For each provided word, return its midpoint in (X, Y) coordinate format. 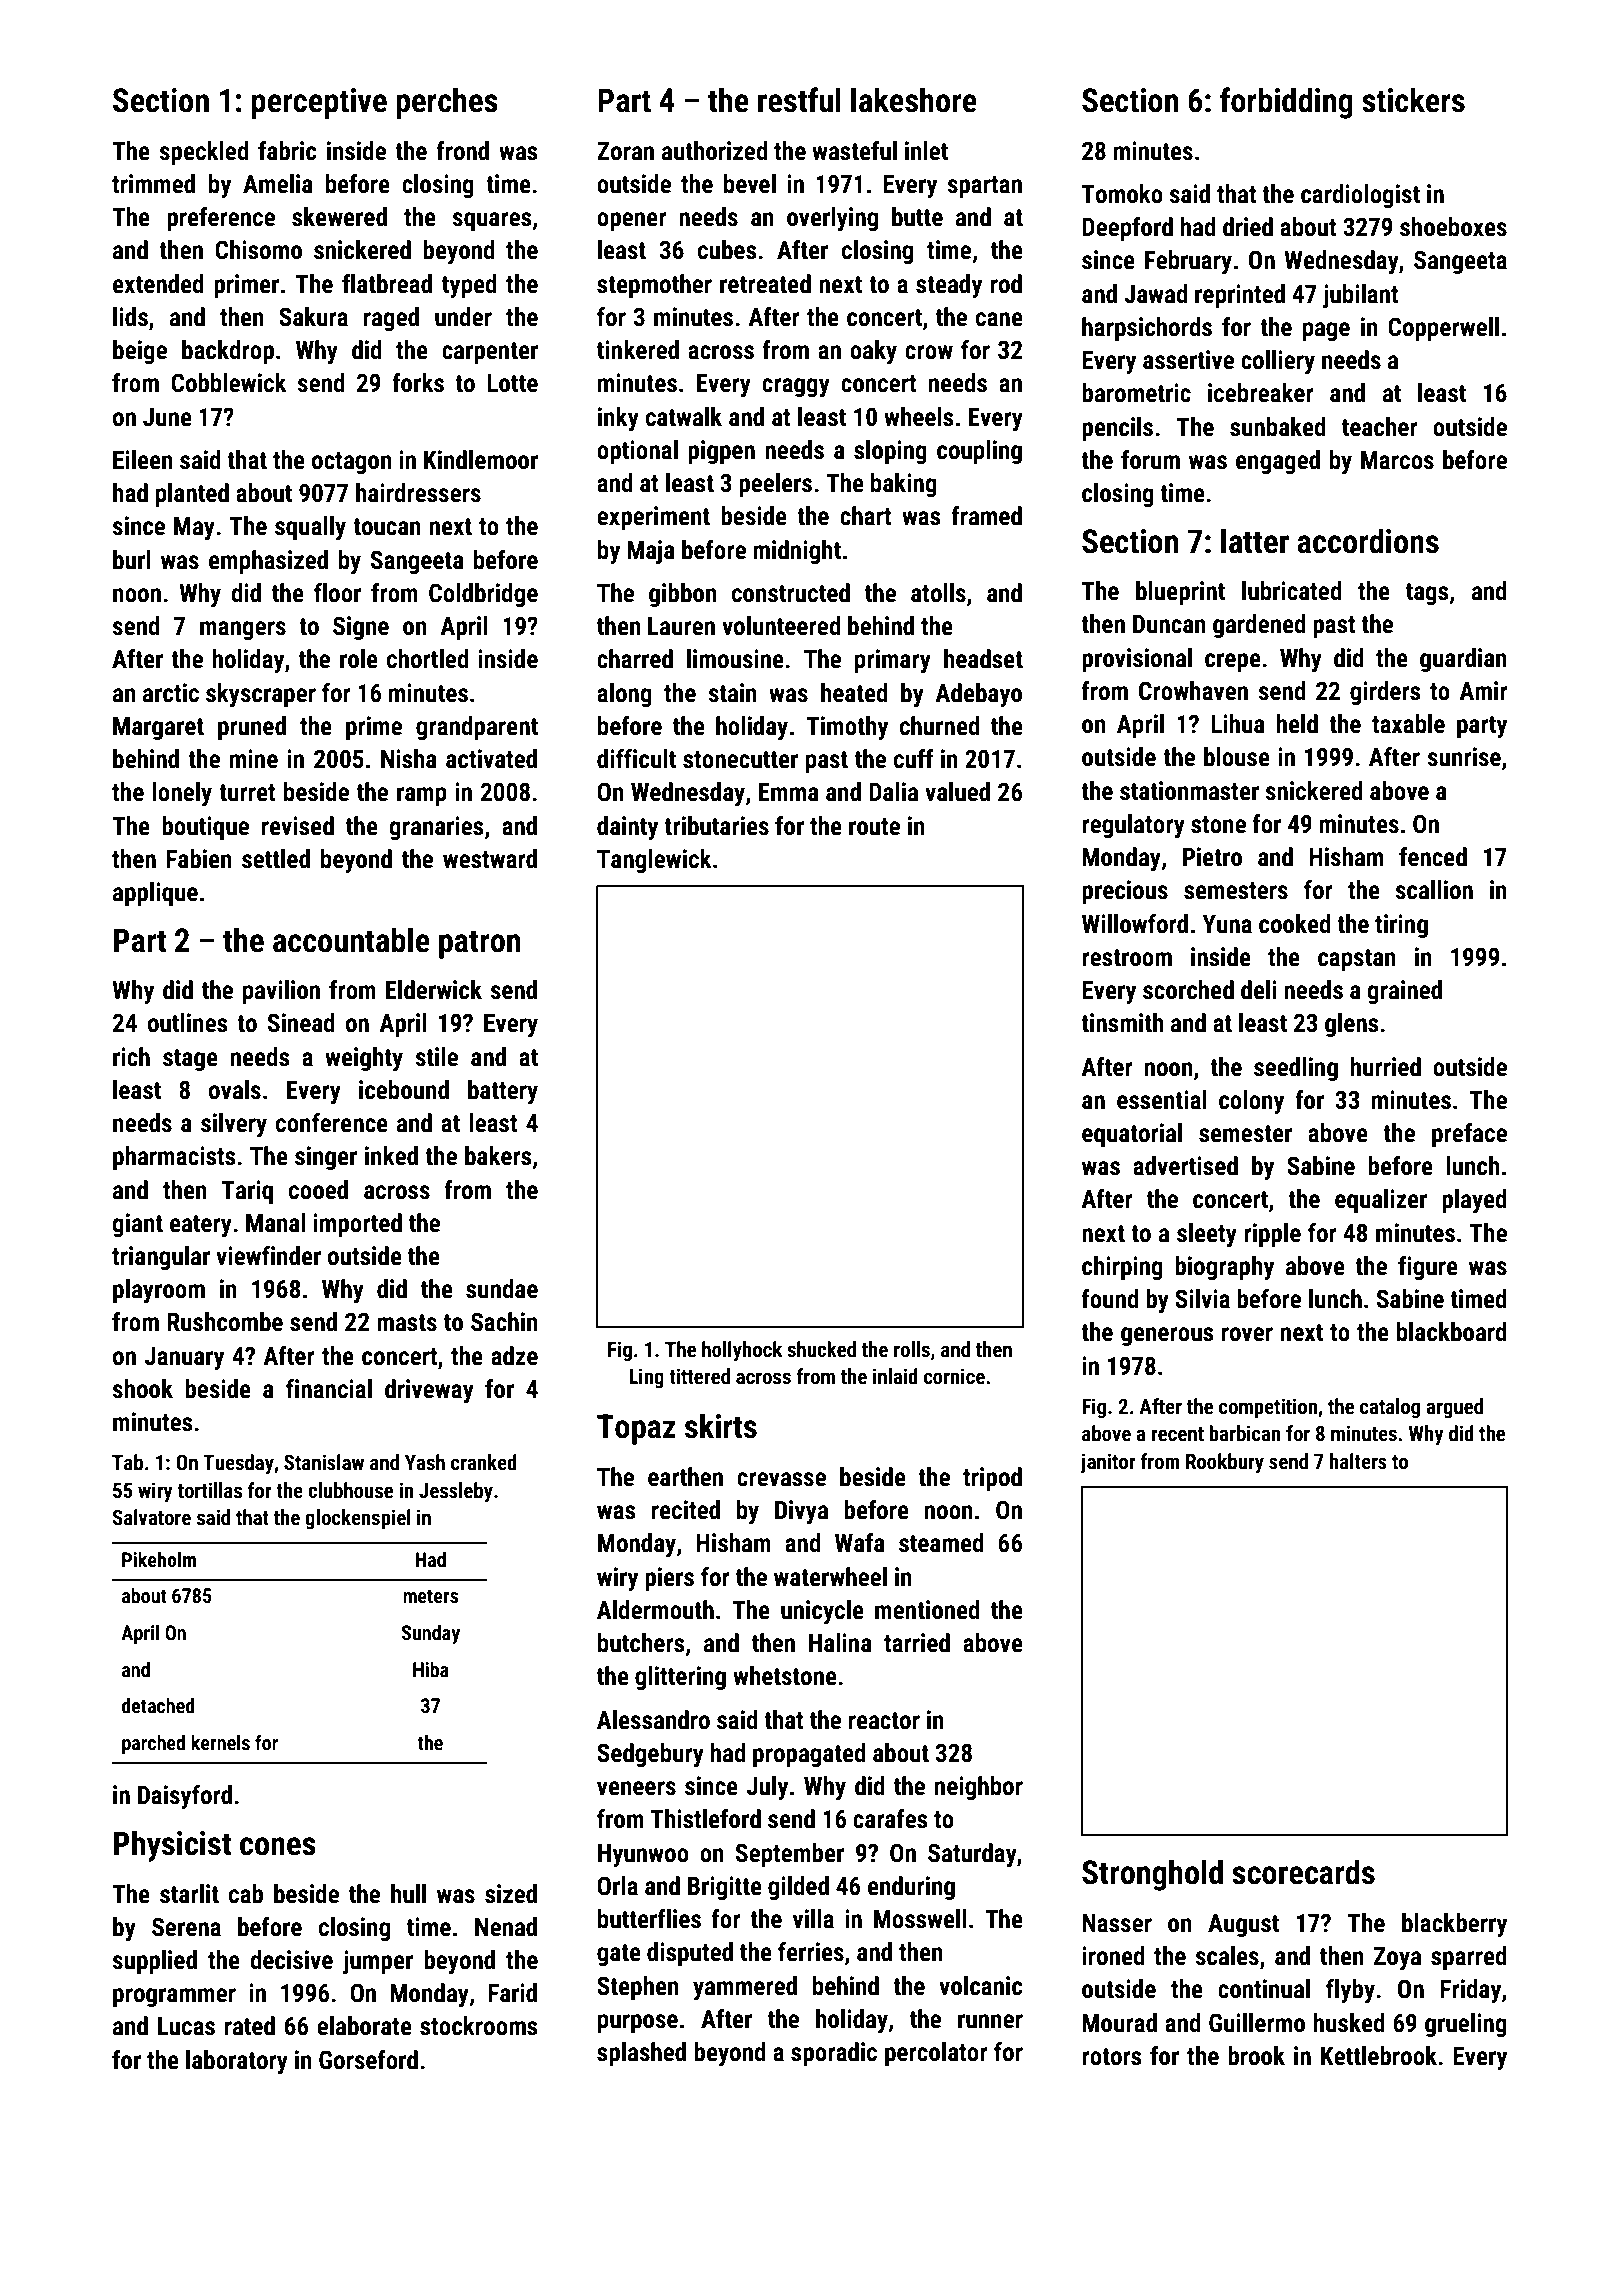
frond (462, 151)
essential (1162, 1100)
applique (155, 894)
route (874, 827)
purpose (638, 2023)
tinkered (638, 350)
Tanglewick (654, 861)
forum (1150, 460)
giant (137, 1225)
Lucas (186, 2026)
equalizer (1381, 1201)
